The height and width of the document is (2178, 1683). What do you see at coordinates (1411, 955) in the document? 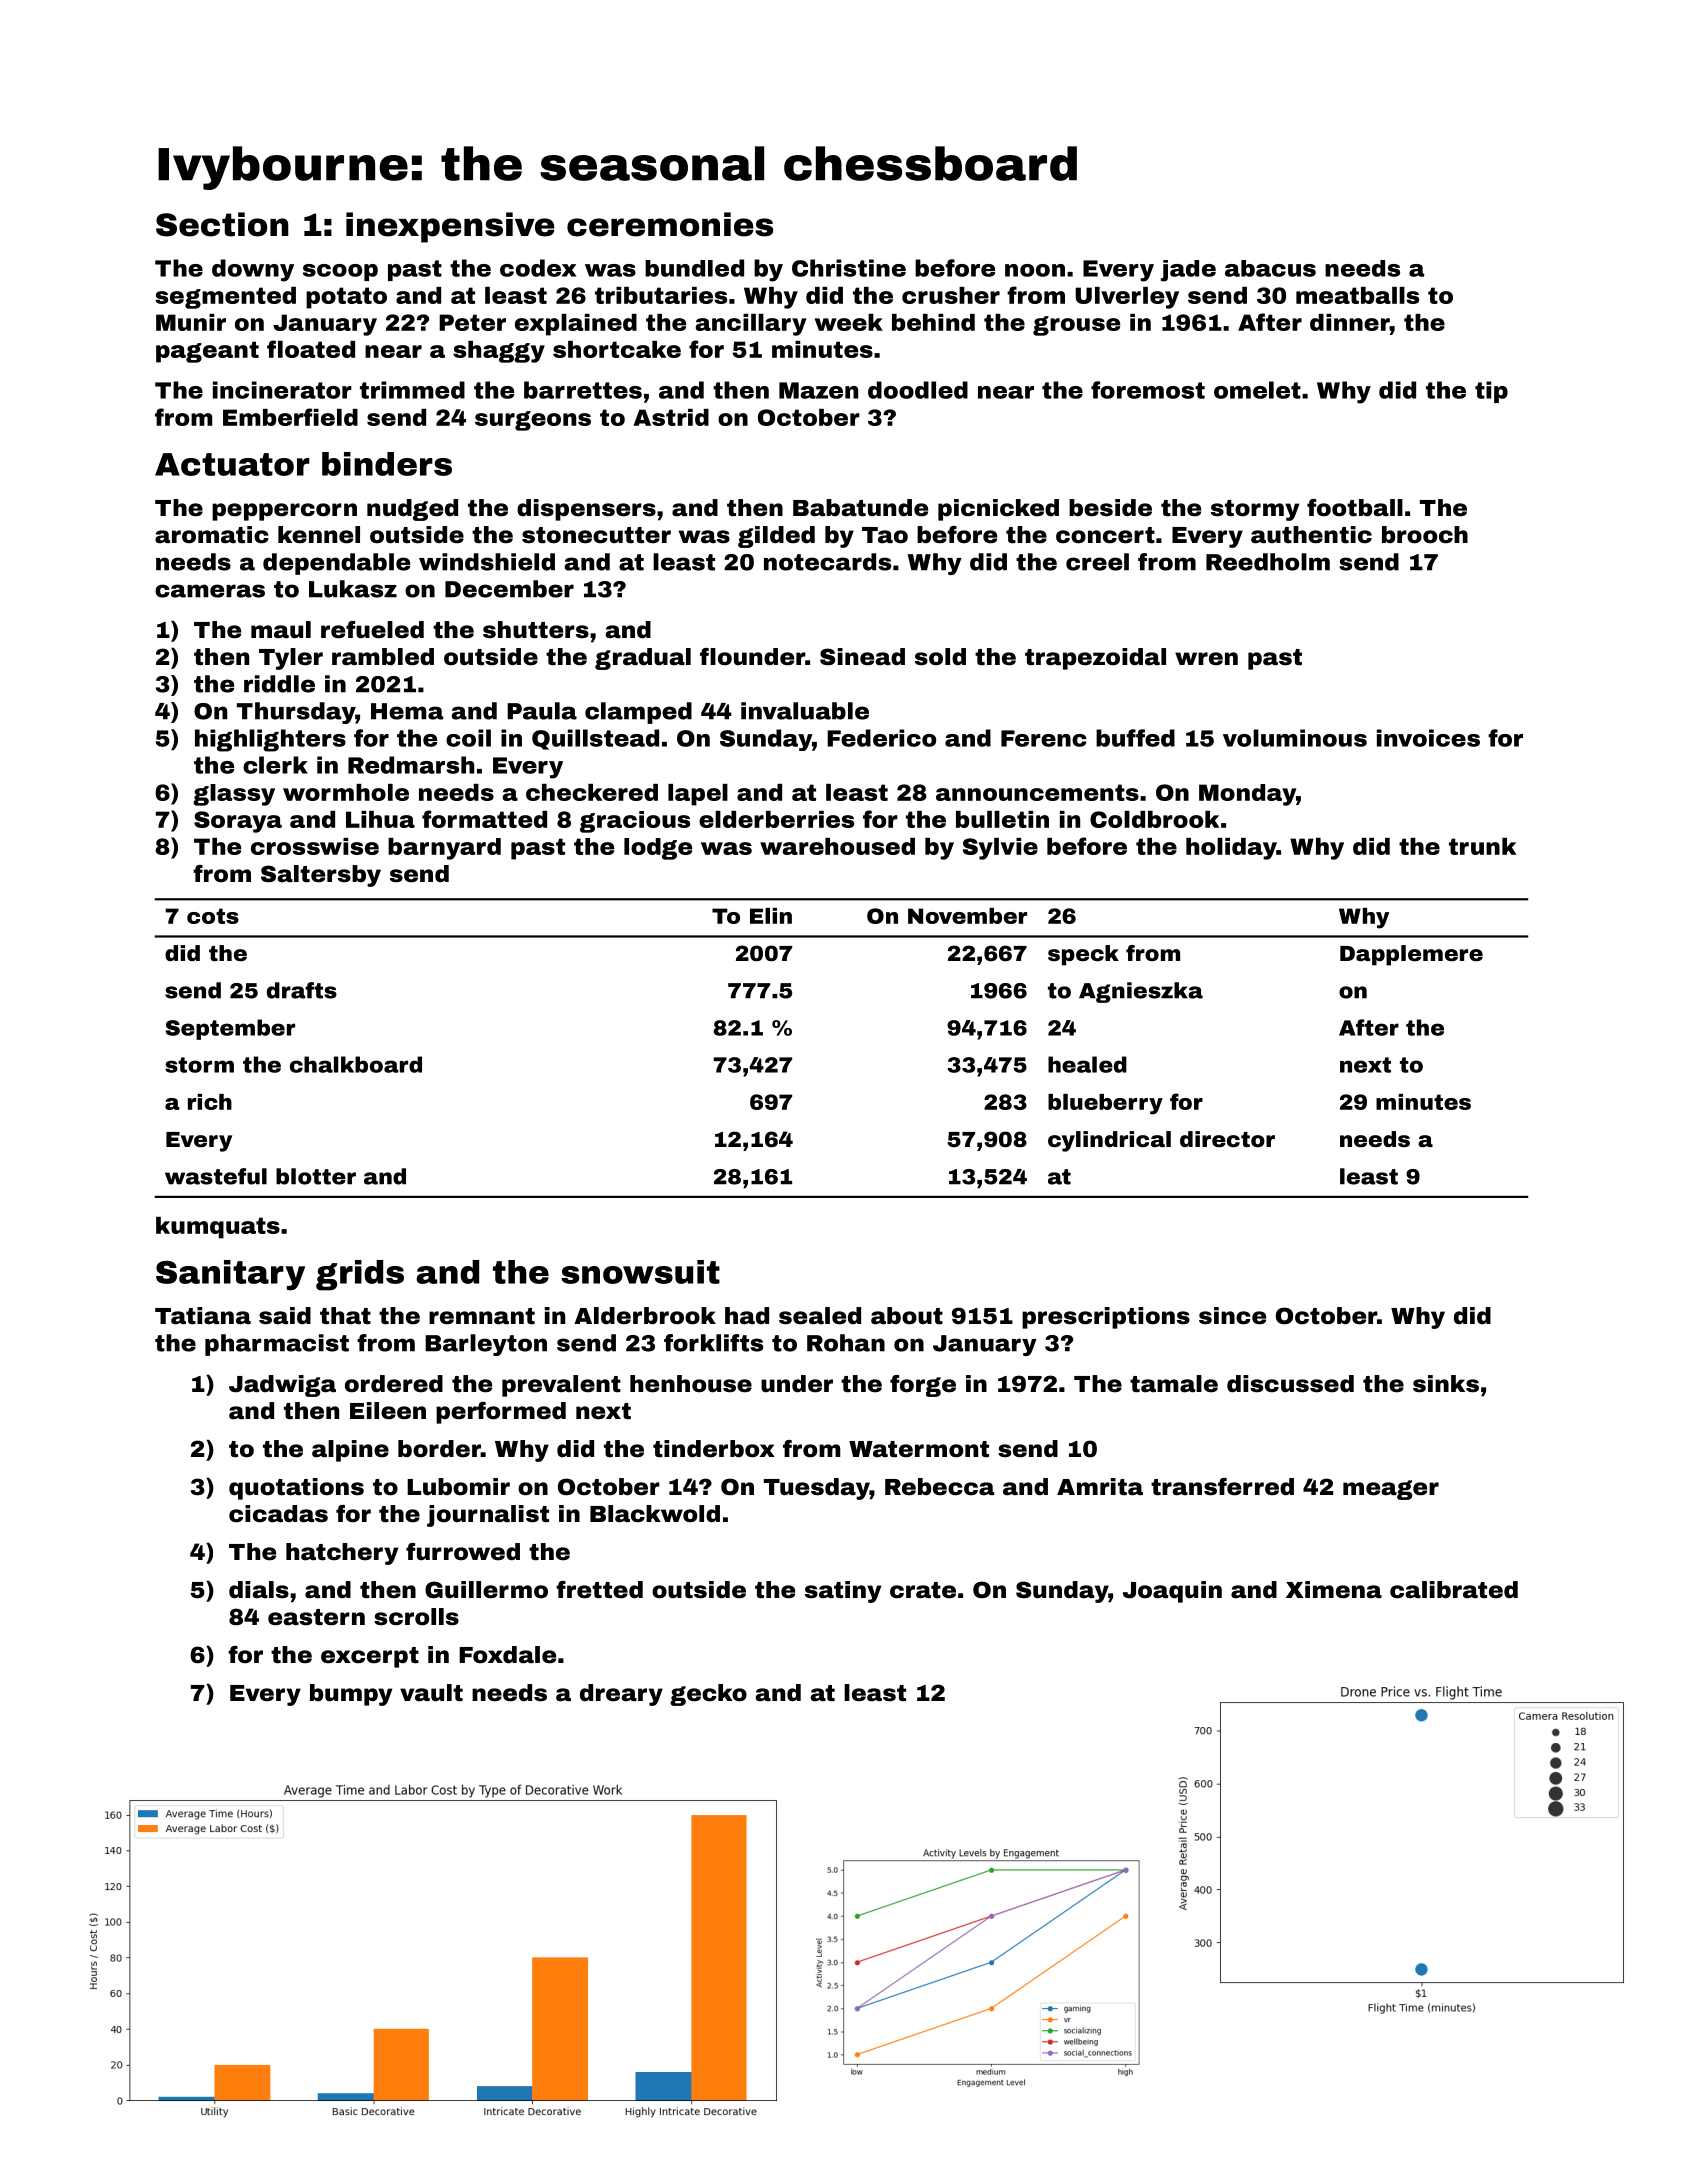
I see `Dapplemere` at bounding box center [1411, 955].
